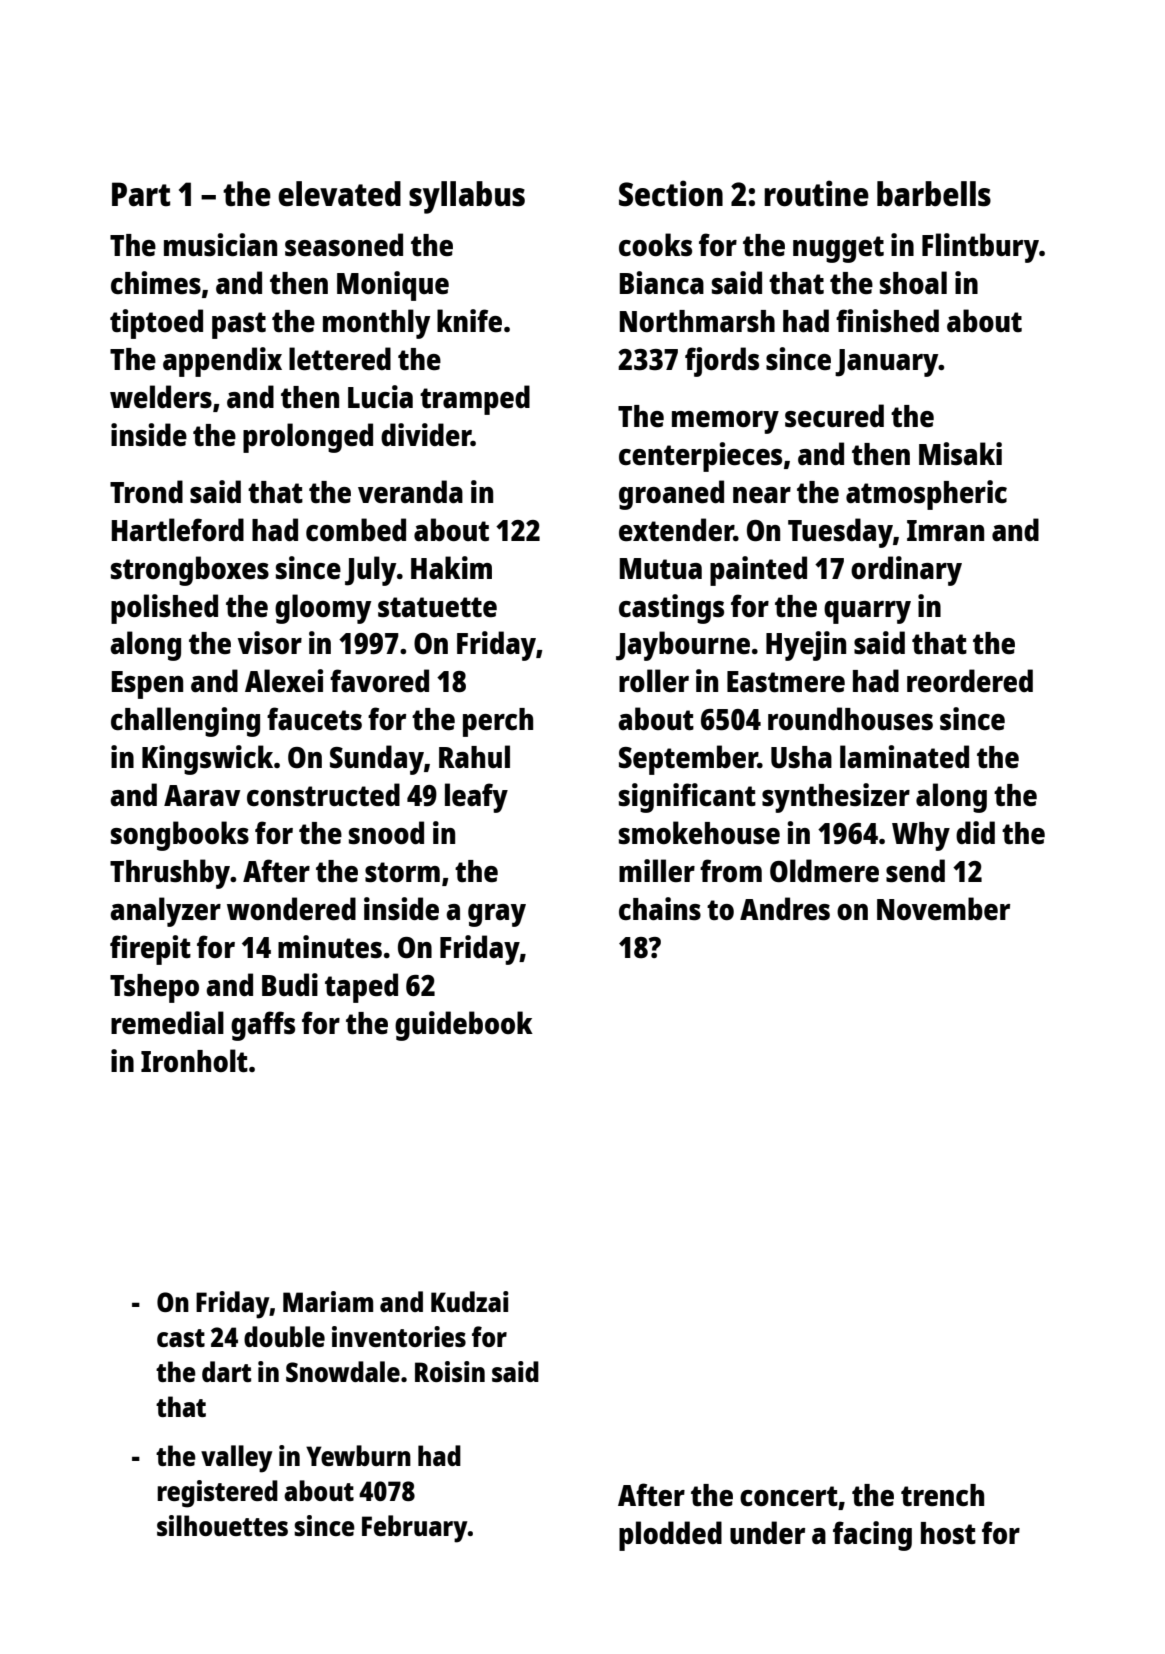  I want to click on trench, so click(942, 1495).
